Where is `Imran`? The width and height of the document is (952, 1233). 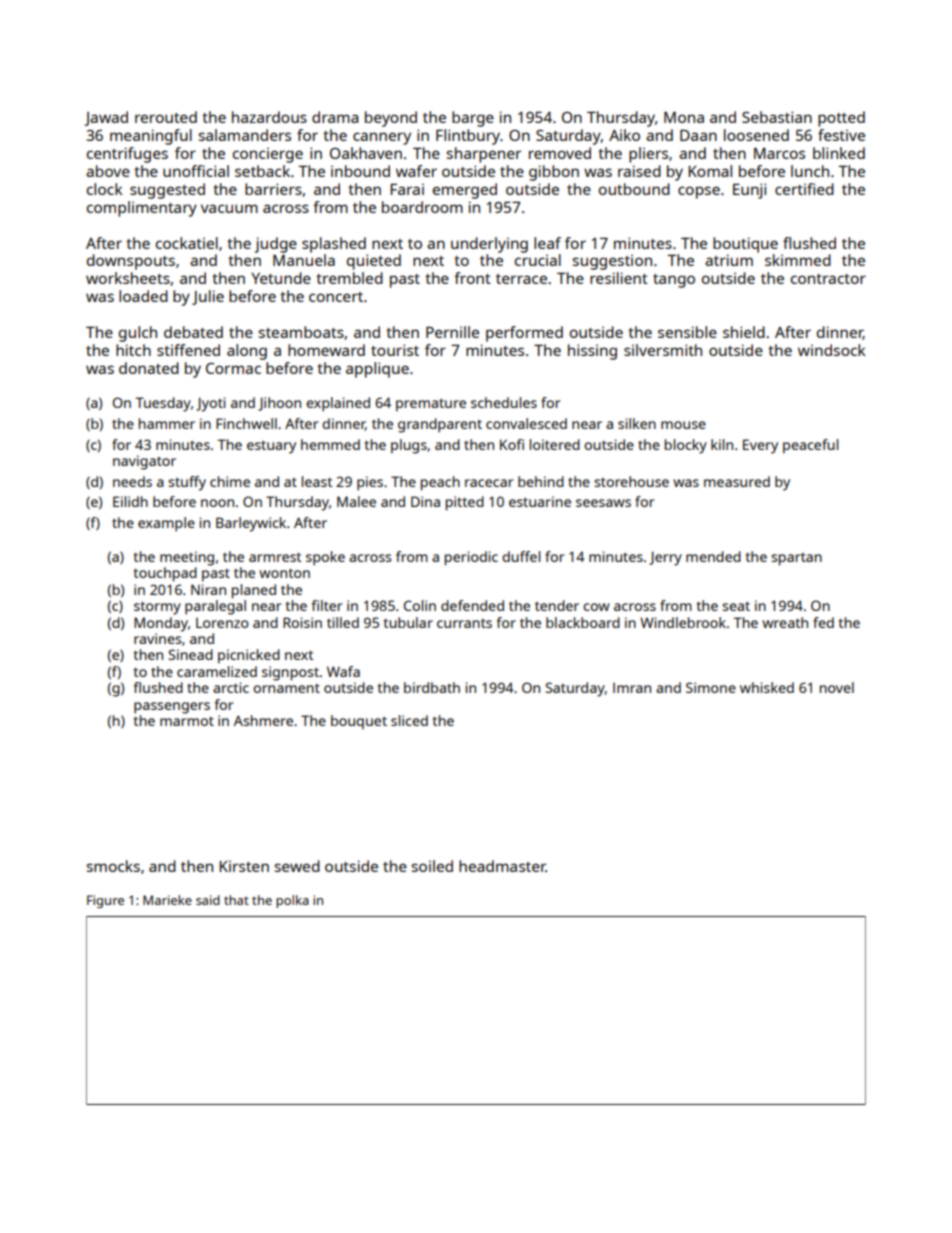 Imran is located at coordinates (632, 688).
